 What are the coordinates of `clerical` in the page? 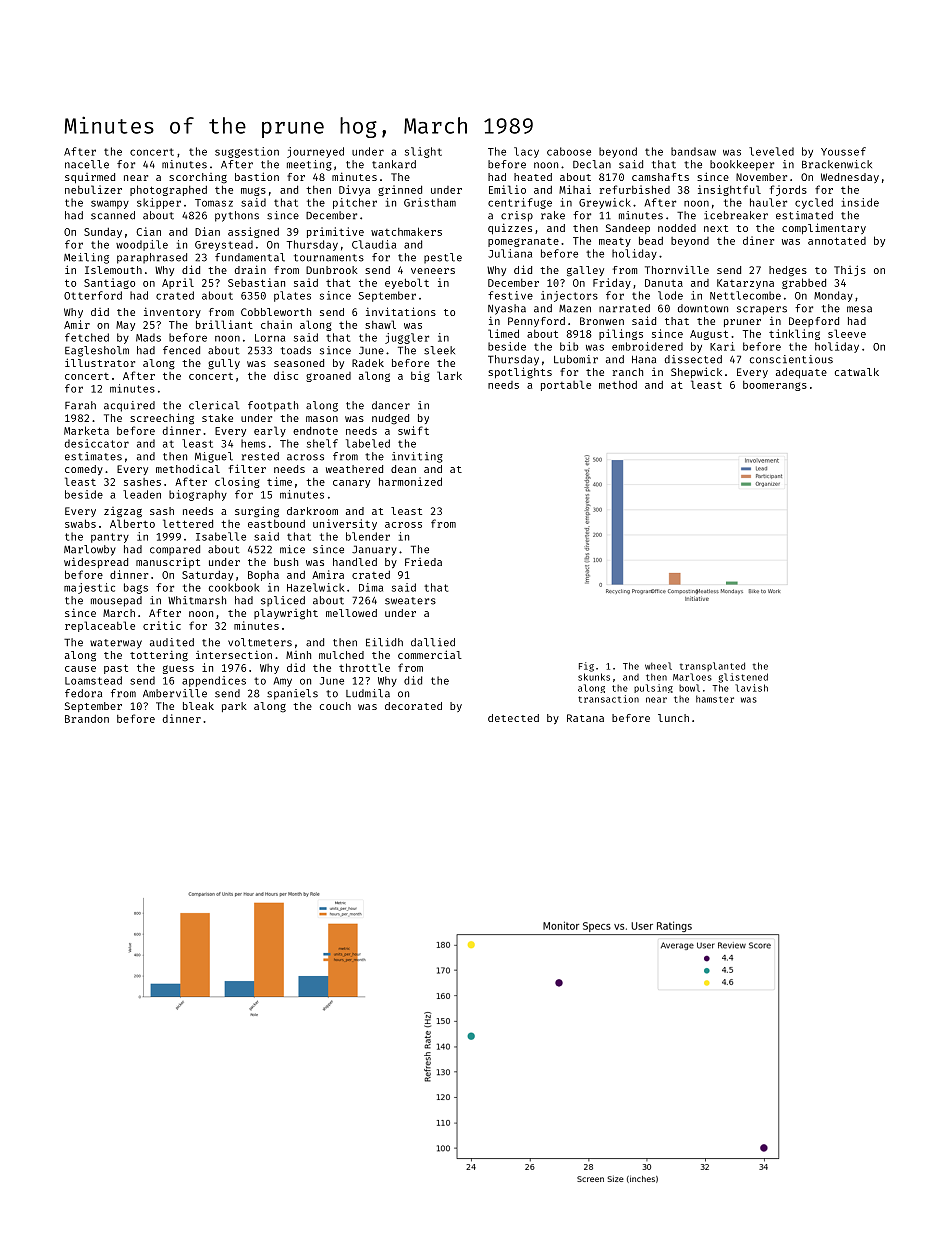 It's located at (214, 405).
